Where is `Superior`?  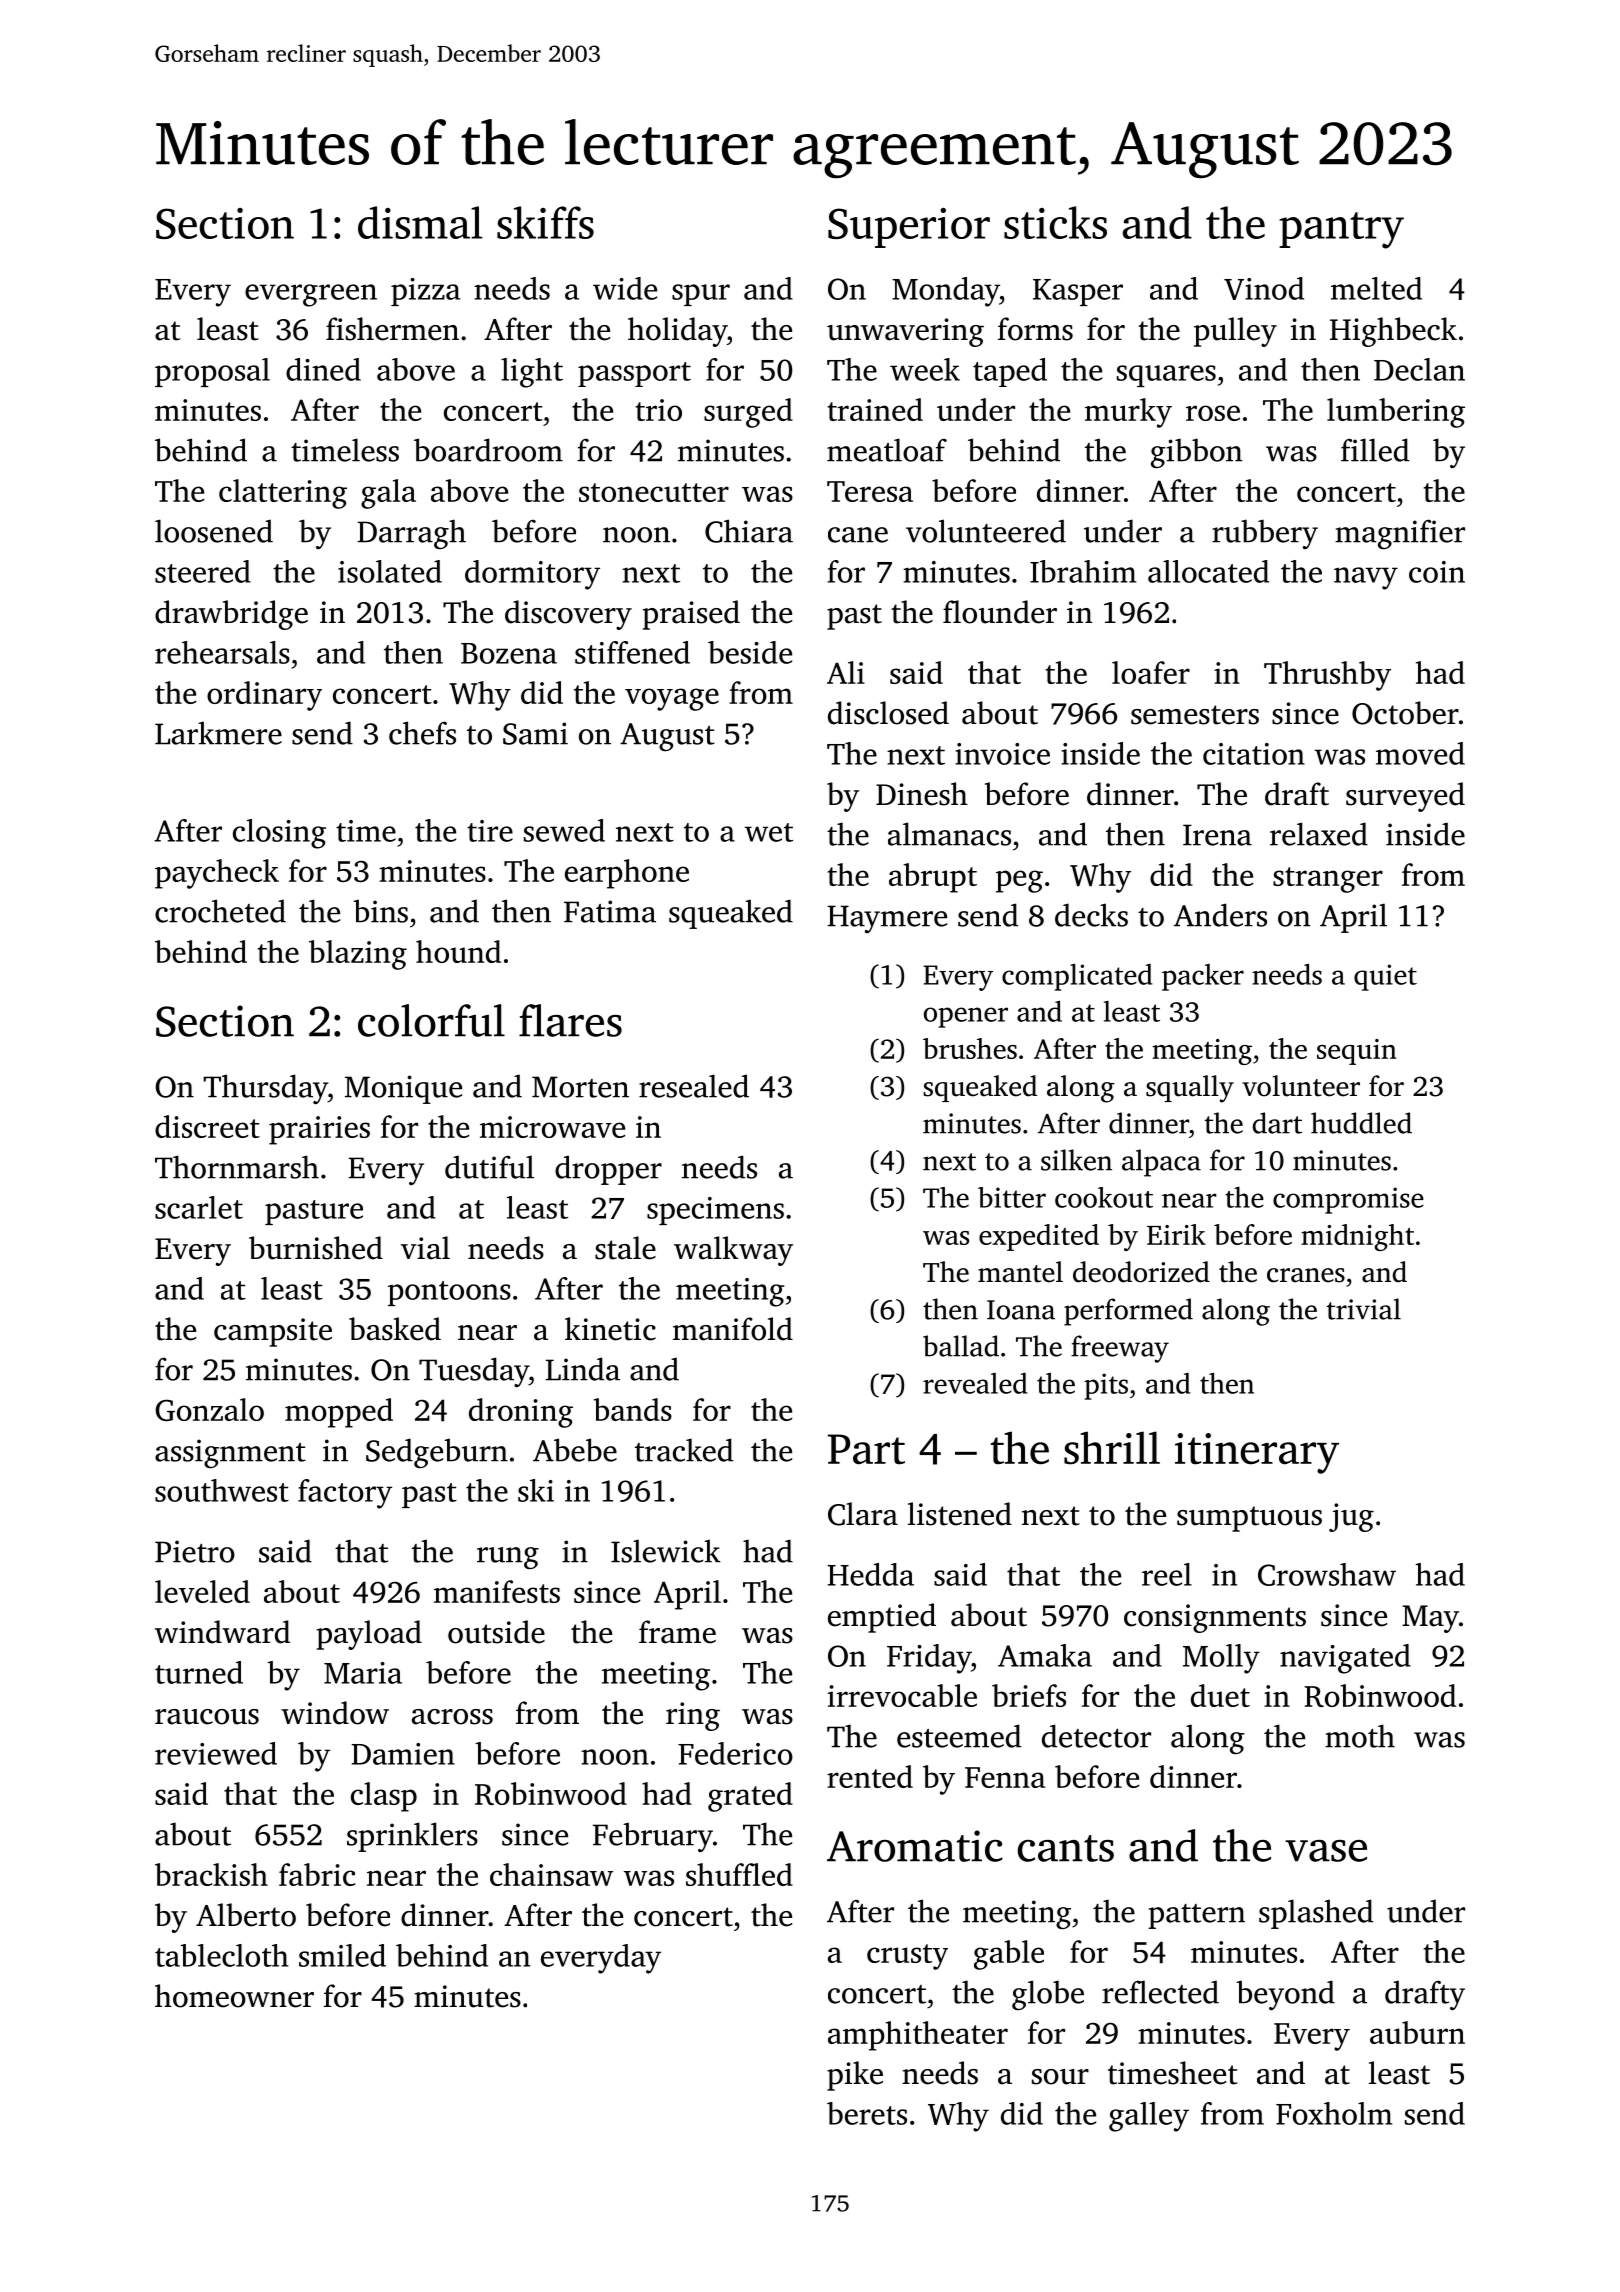 Superior is located at coordinates (909, 228).
